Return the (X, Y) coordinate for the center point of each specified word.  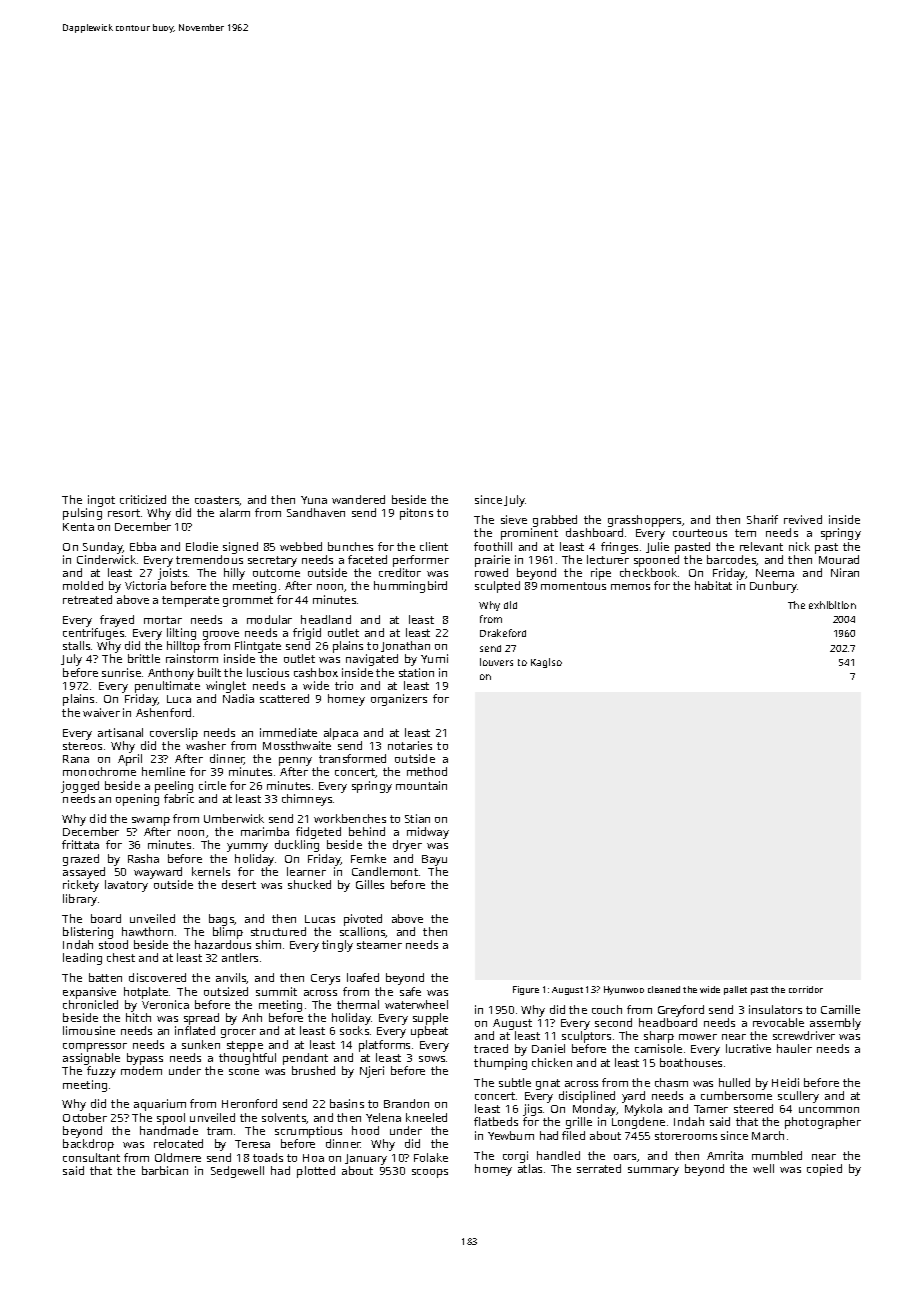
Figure (526, 990)
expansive (89, 993)
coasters (217, 501)
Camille (840, 1009)
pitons (416, 514)
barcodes (732, 560)
